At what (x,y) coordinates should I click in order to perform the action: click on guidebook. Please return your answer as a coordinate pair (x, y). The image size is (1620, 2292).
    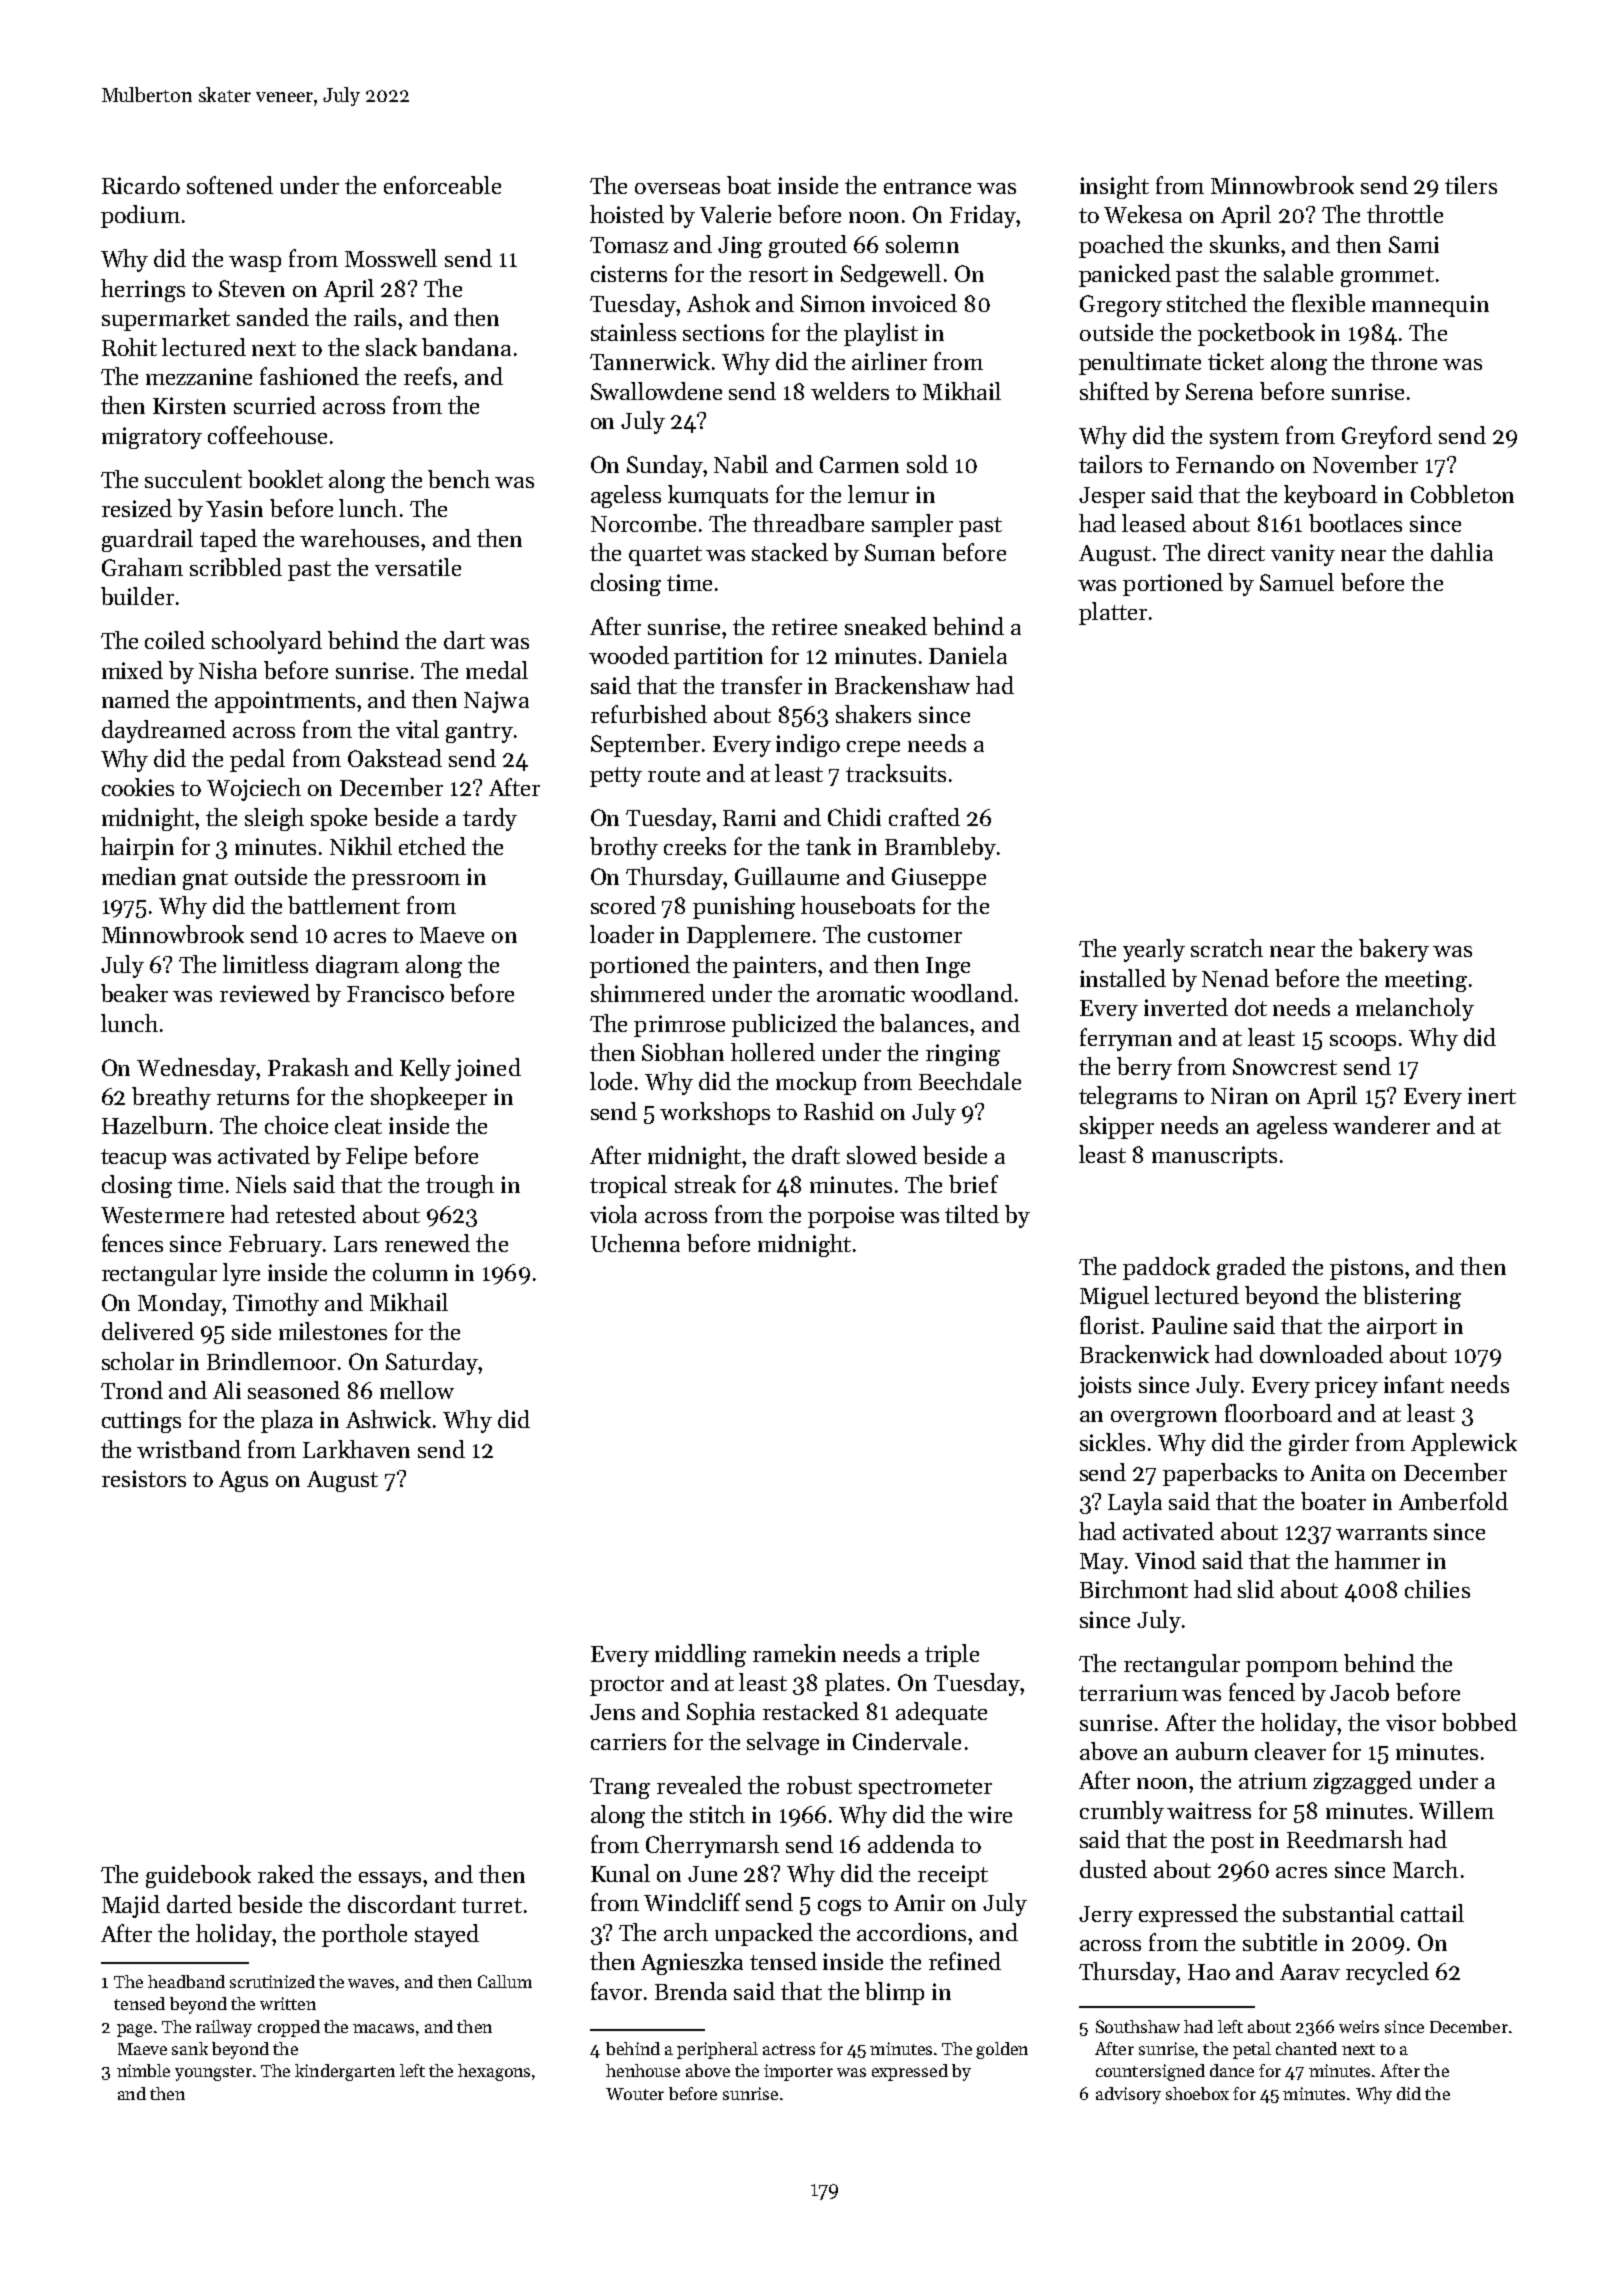
    Looking at the image, I should click on (198, 1876).
